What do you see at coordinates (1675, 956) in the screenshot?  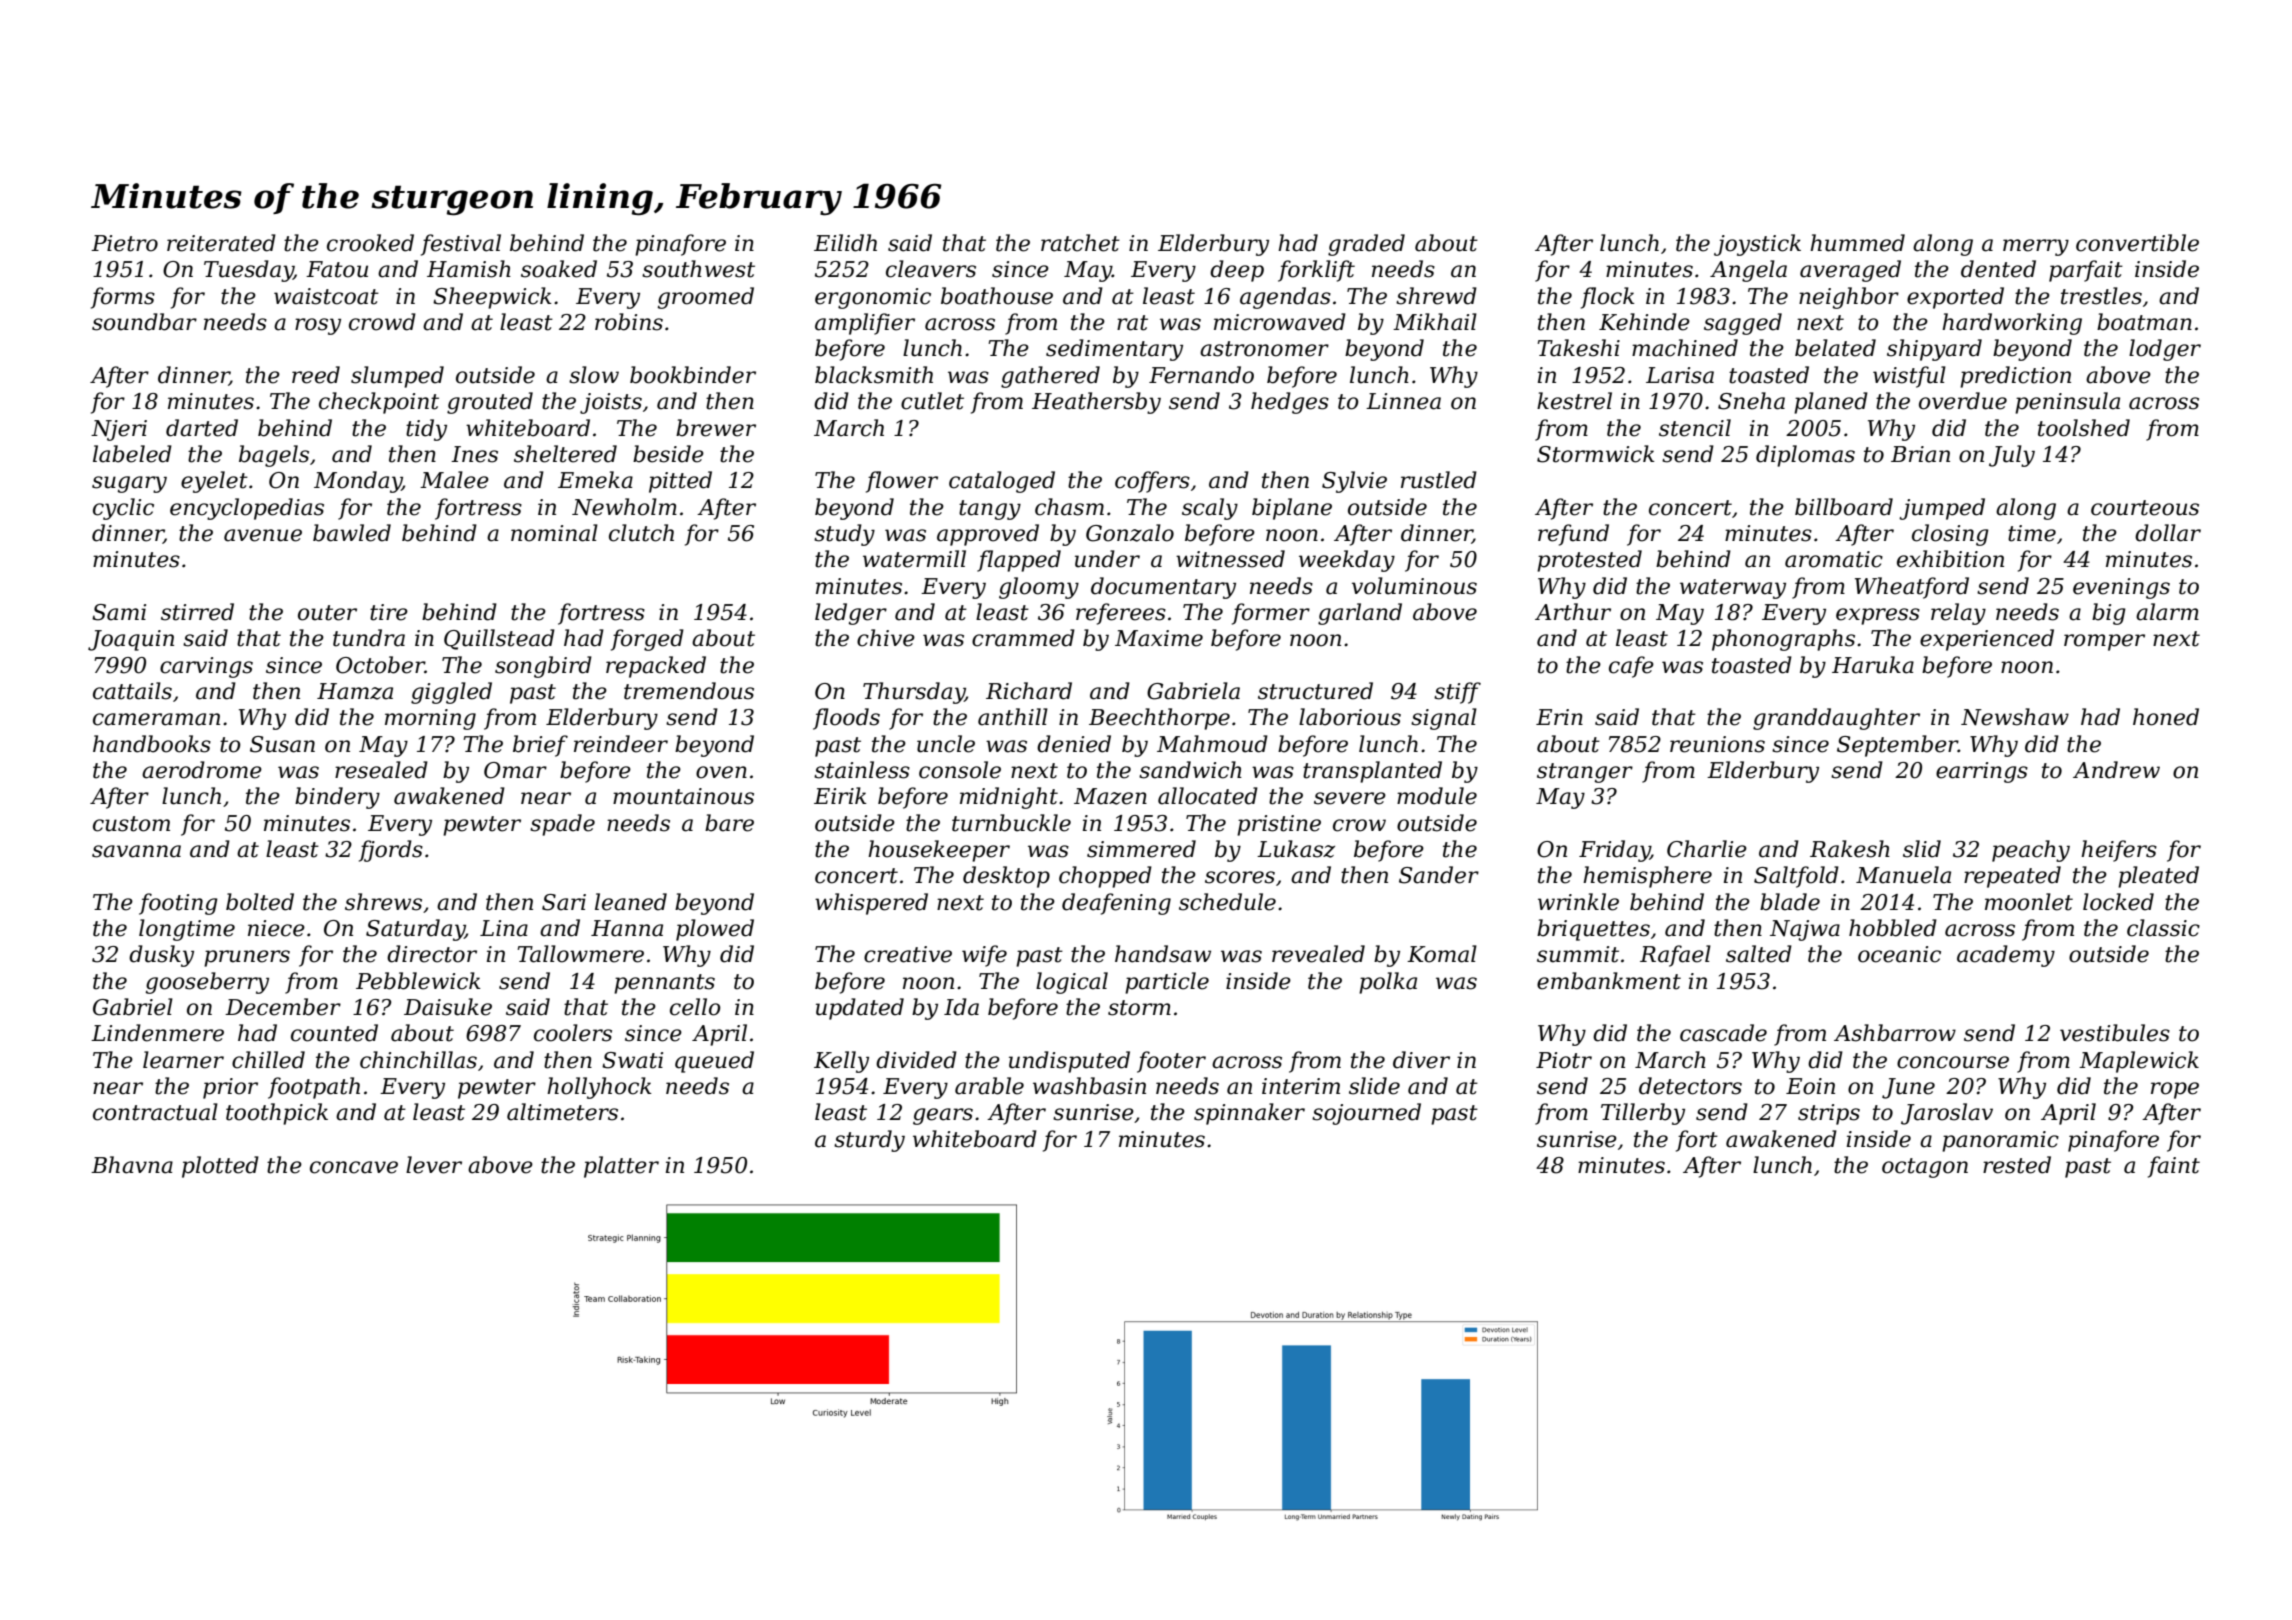 I see `Rafael` at bounding box center [1675, 956].
